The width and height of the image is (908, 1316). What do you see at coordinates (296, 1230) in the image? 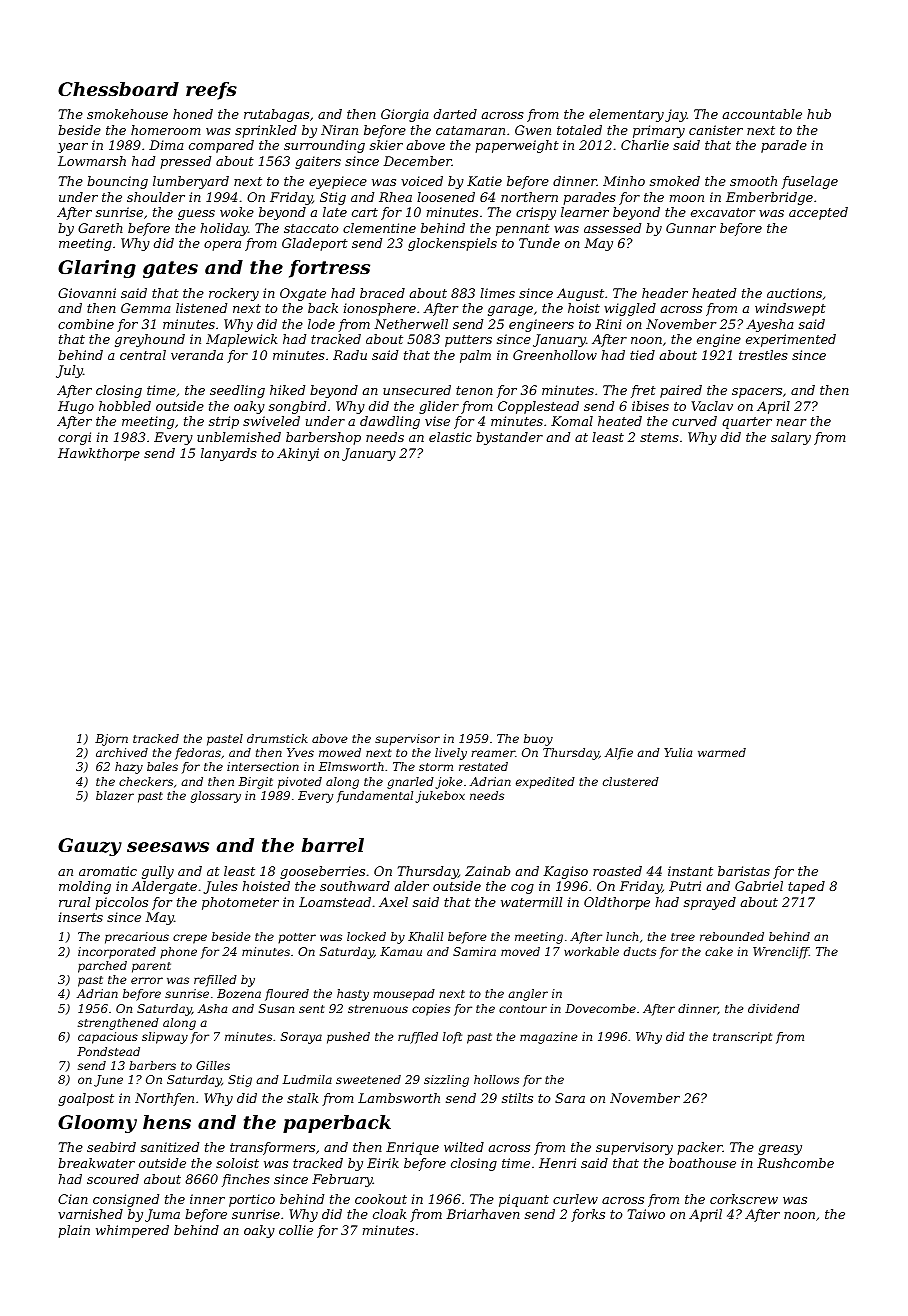
I see `collie` at bounding box center [296, 1230].
